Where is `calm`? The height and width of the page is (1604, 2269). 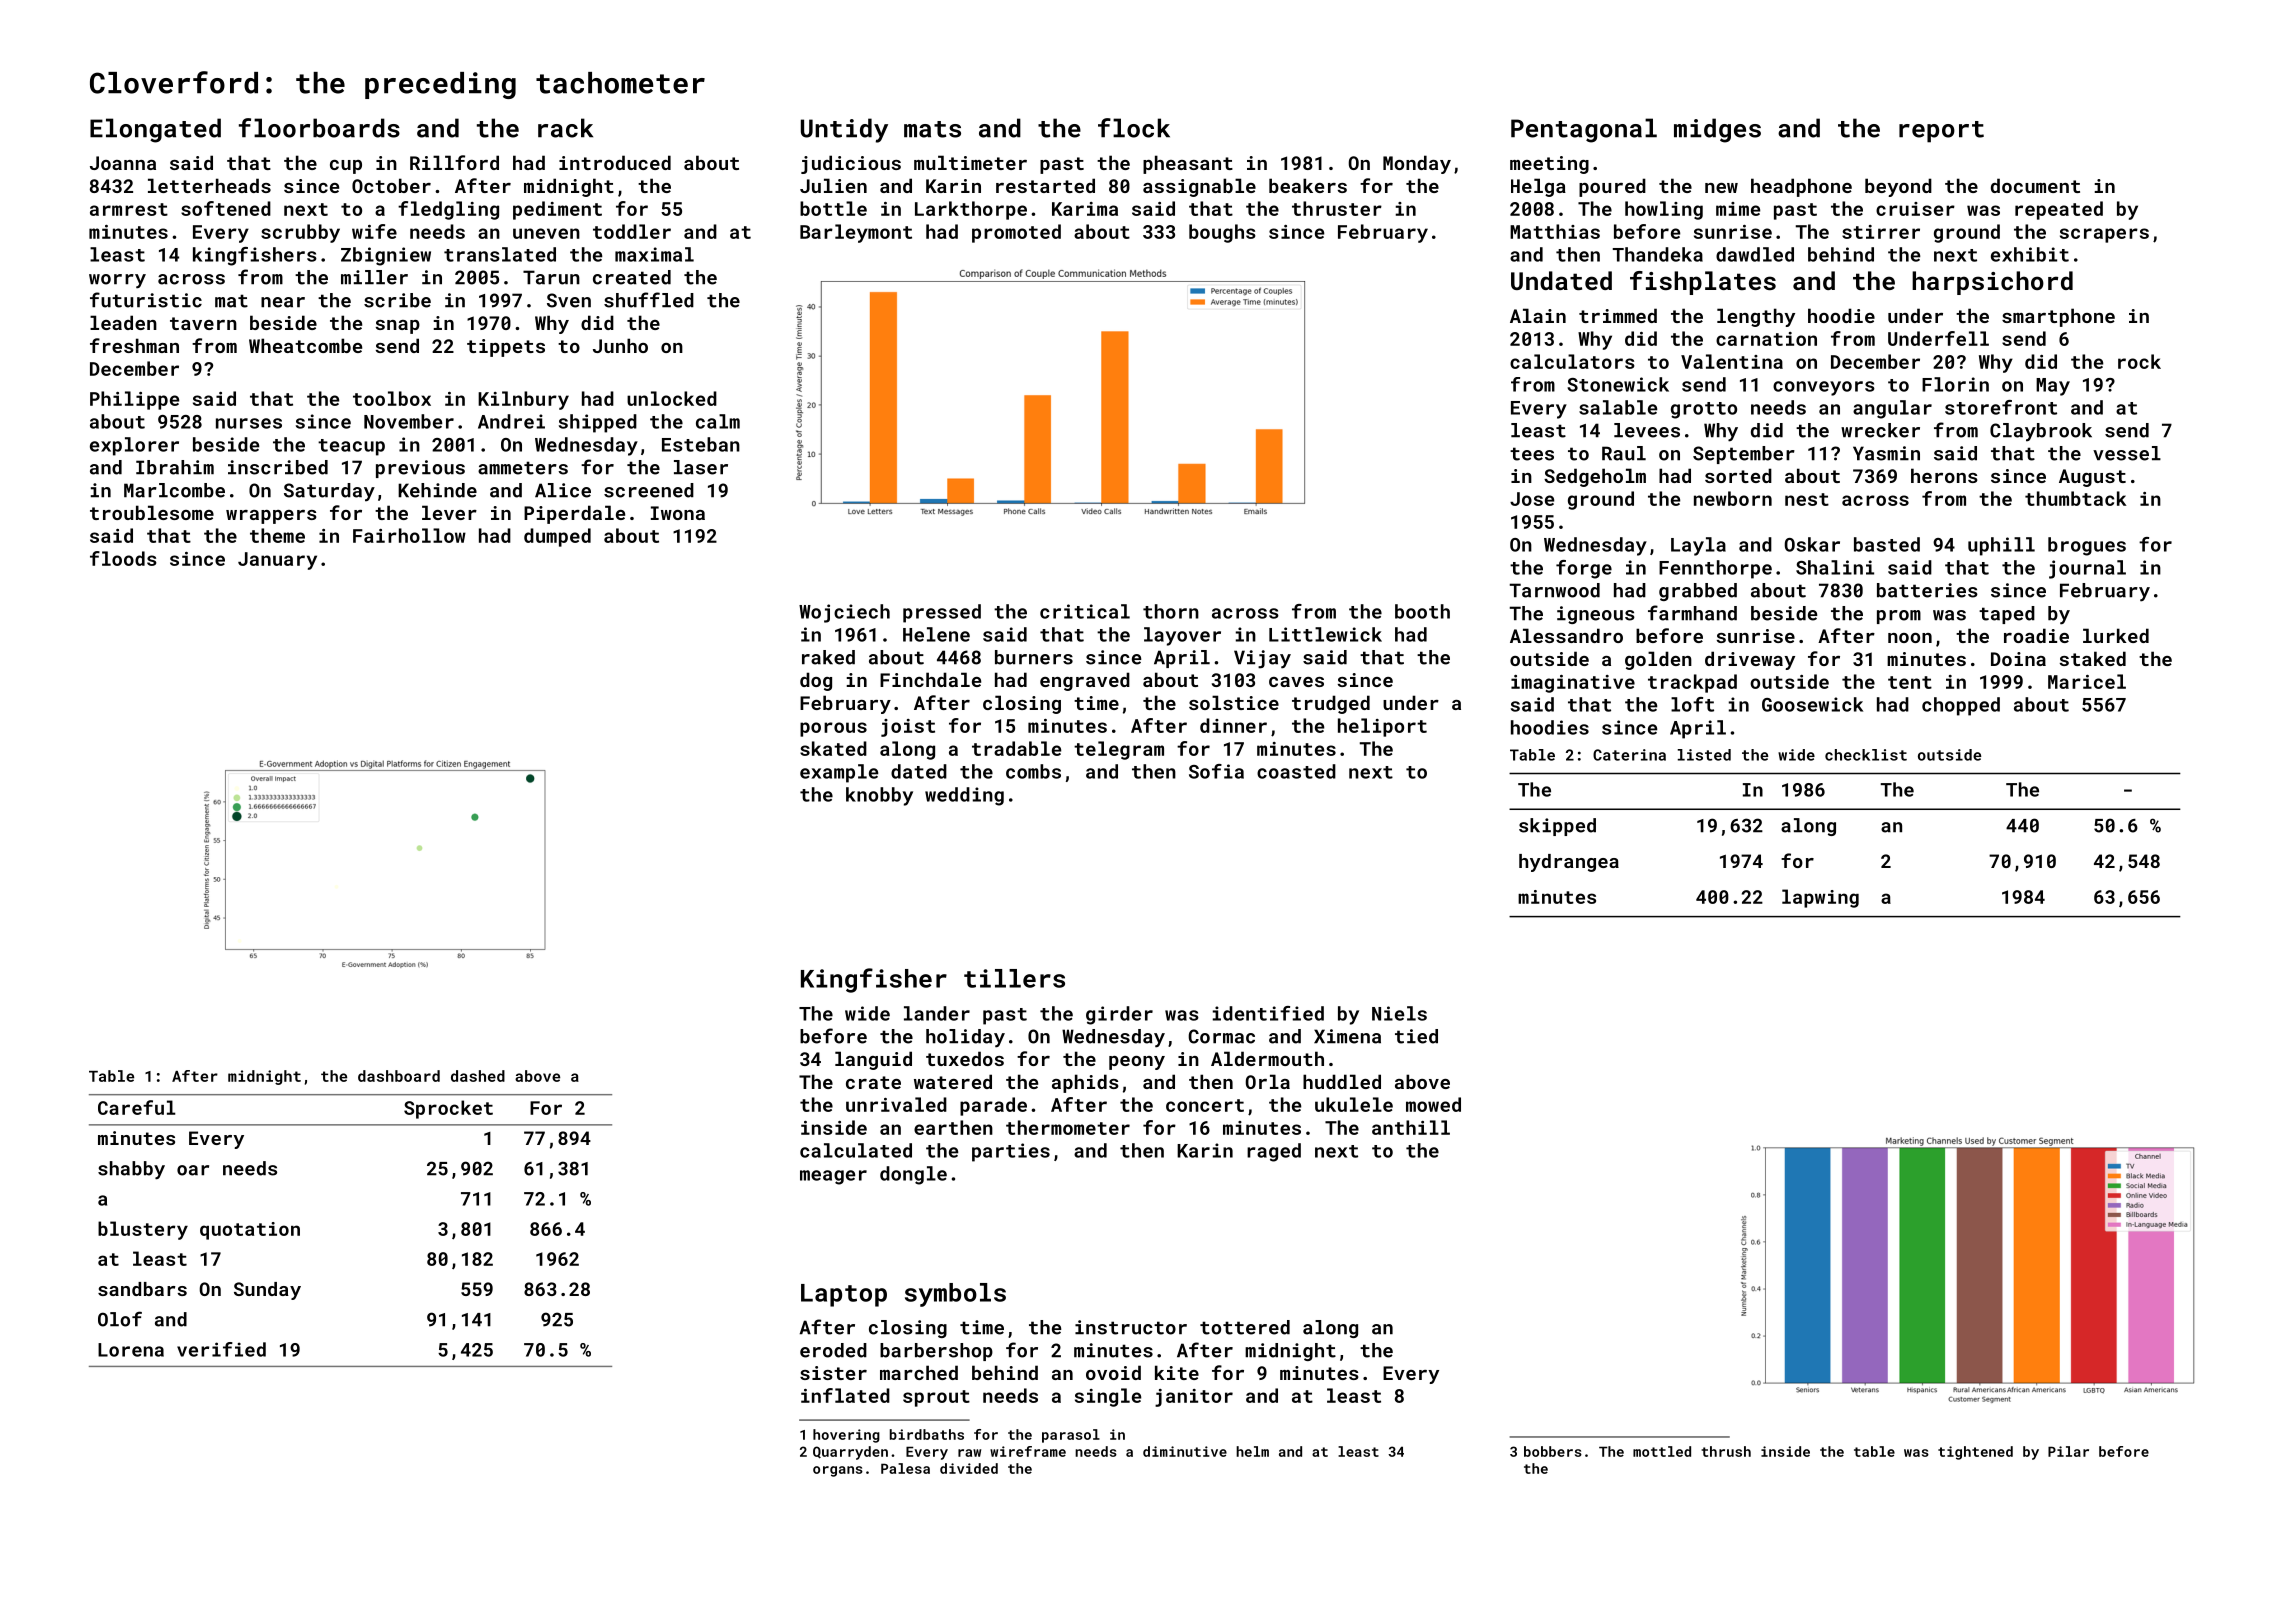
calm is located at coordinates (718, 421).
